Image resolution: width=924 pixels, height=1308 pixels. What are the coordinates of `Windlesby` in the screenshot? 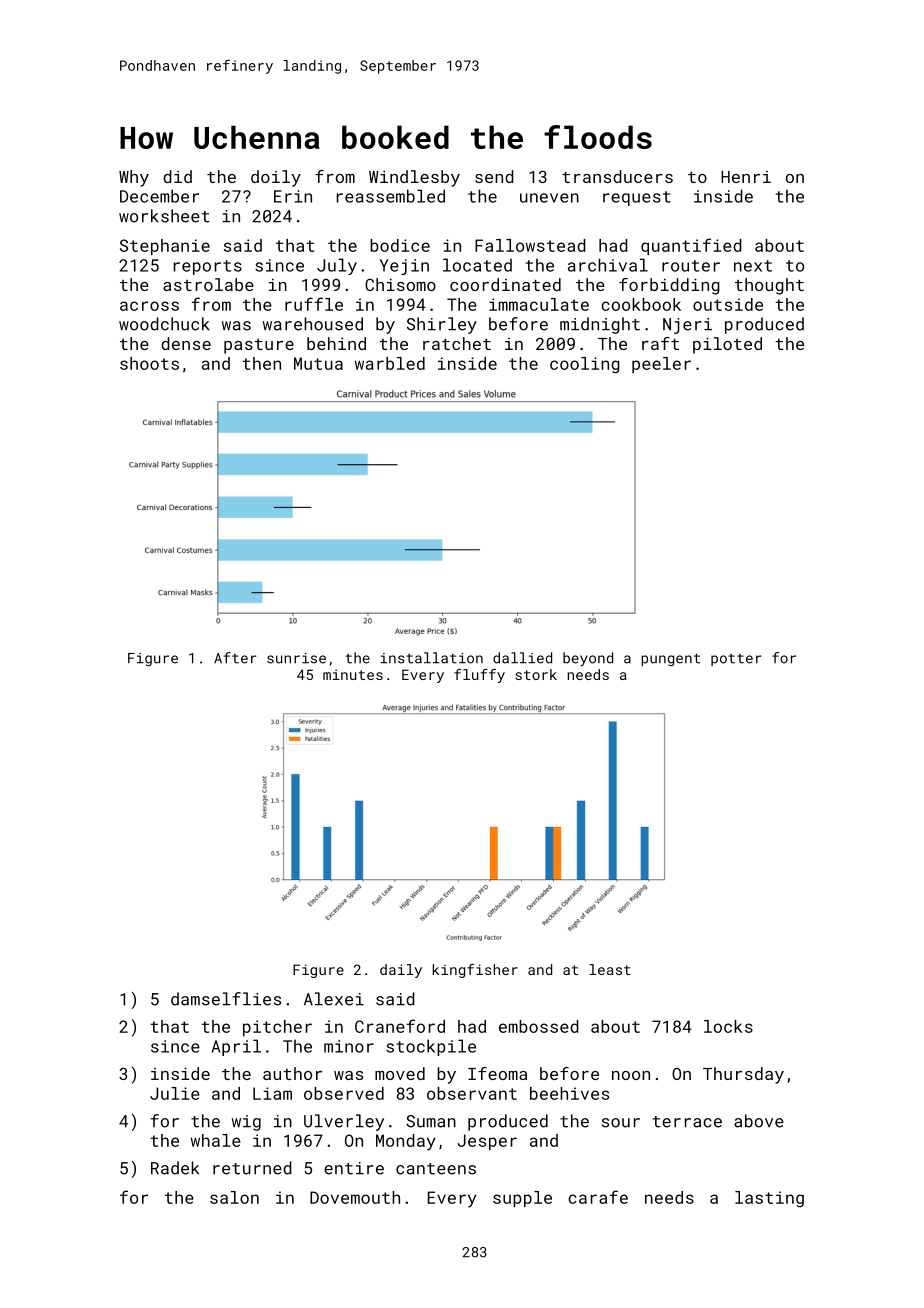 It's located at (414, 178).
